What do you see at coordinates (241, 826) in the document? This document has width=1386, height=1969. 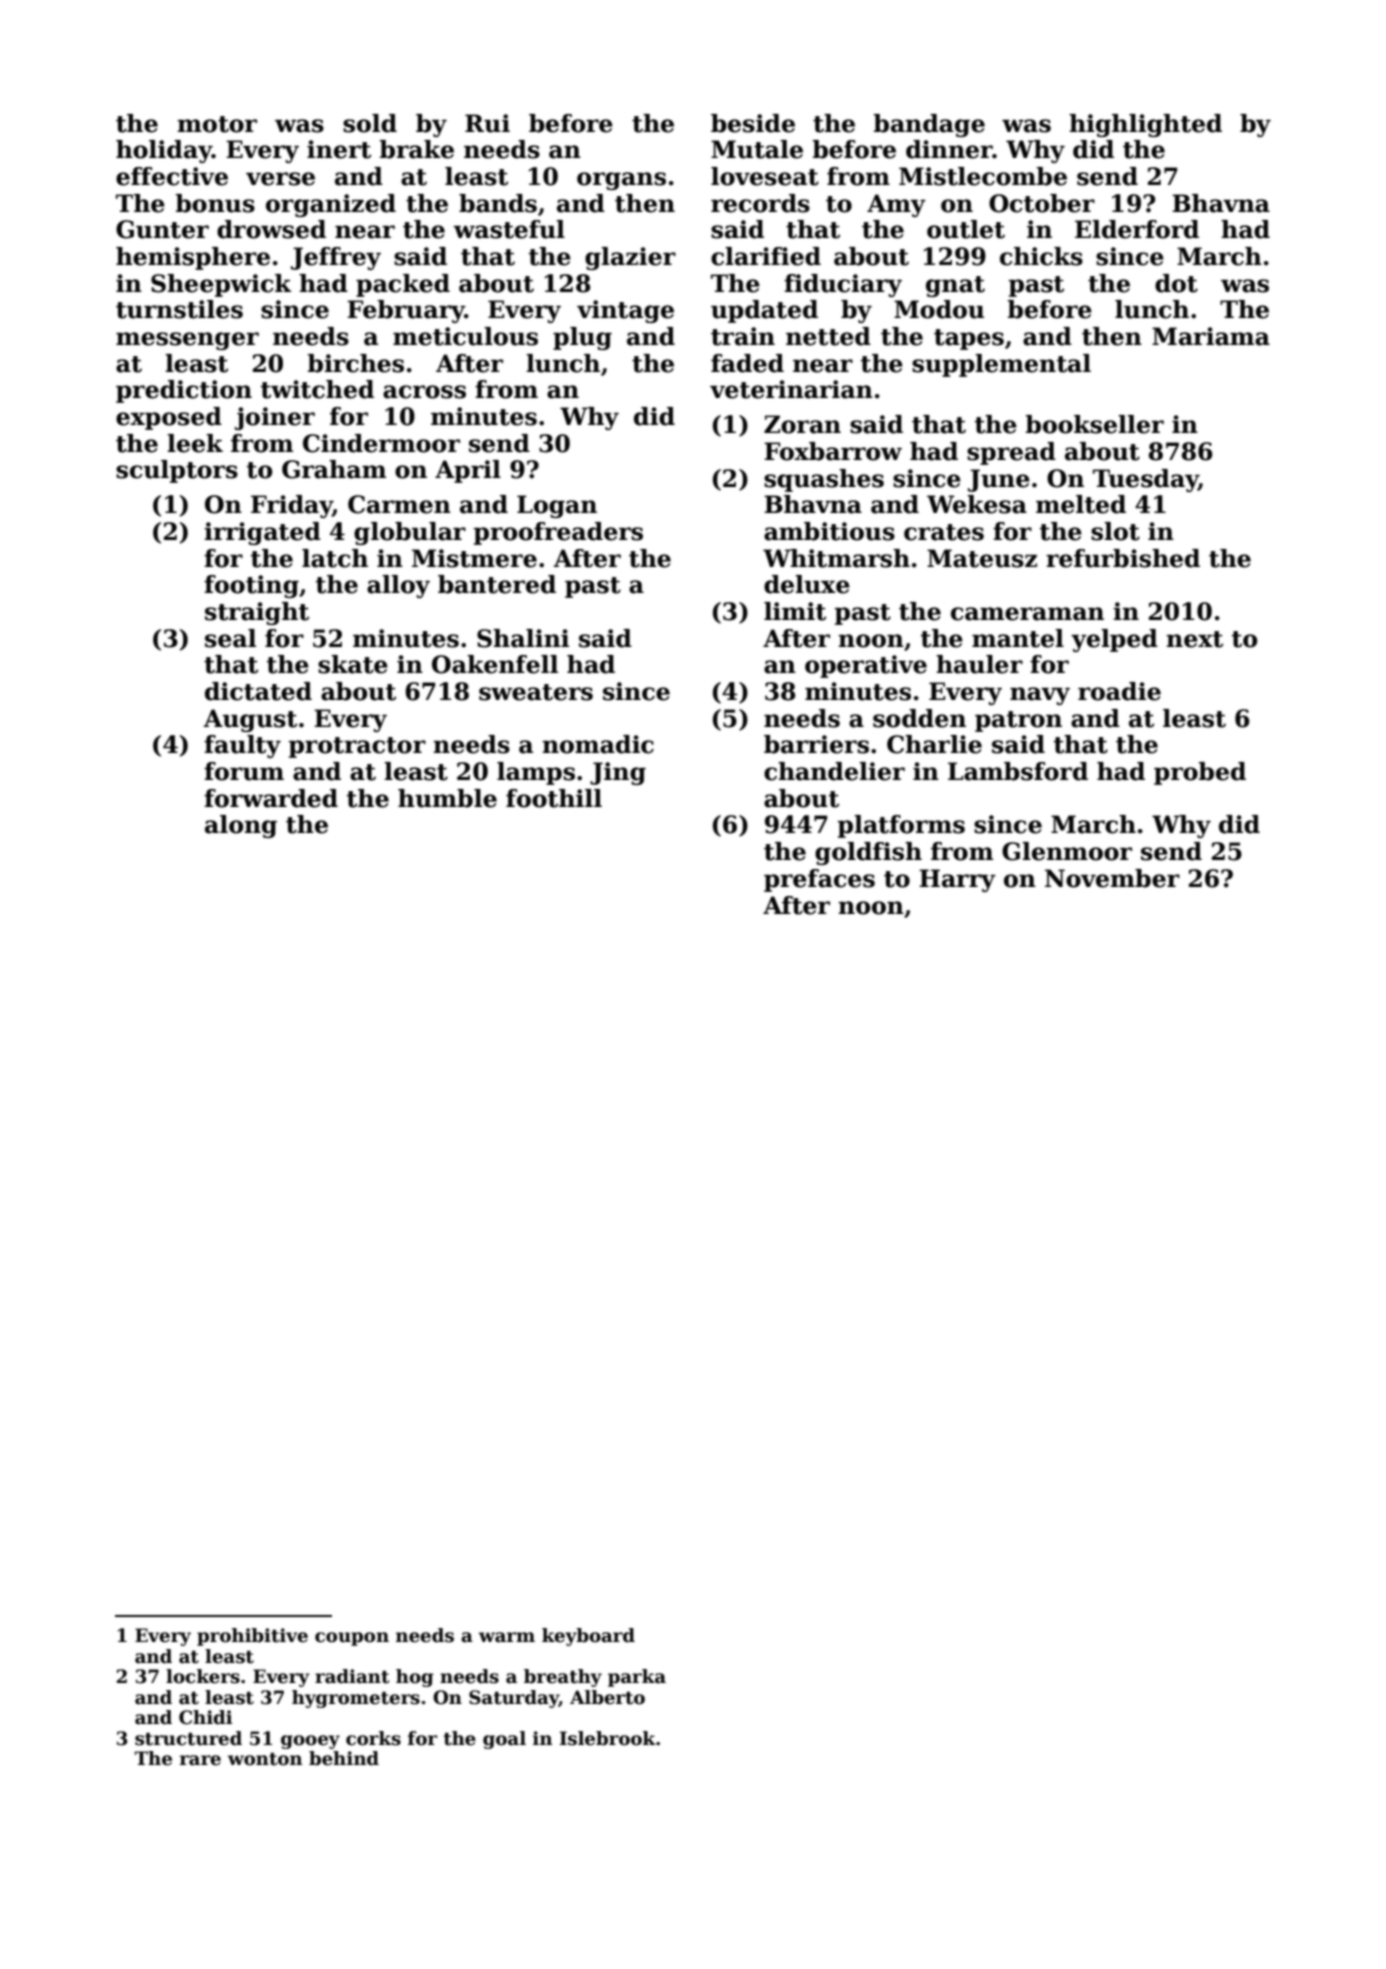 I see `along` at bounding box center [241, 826].
